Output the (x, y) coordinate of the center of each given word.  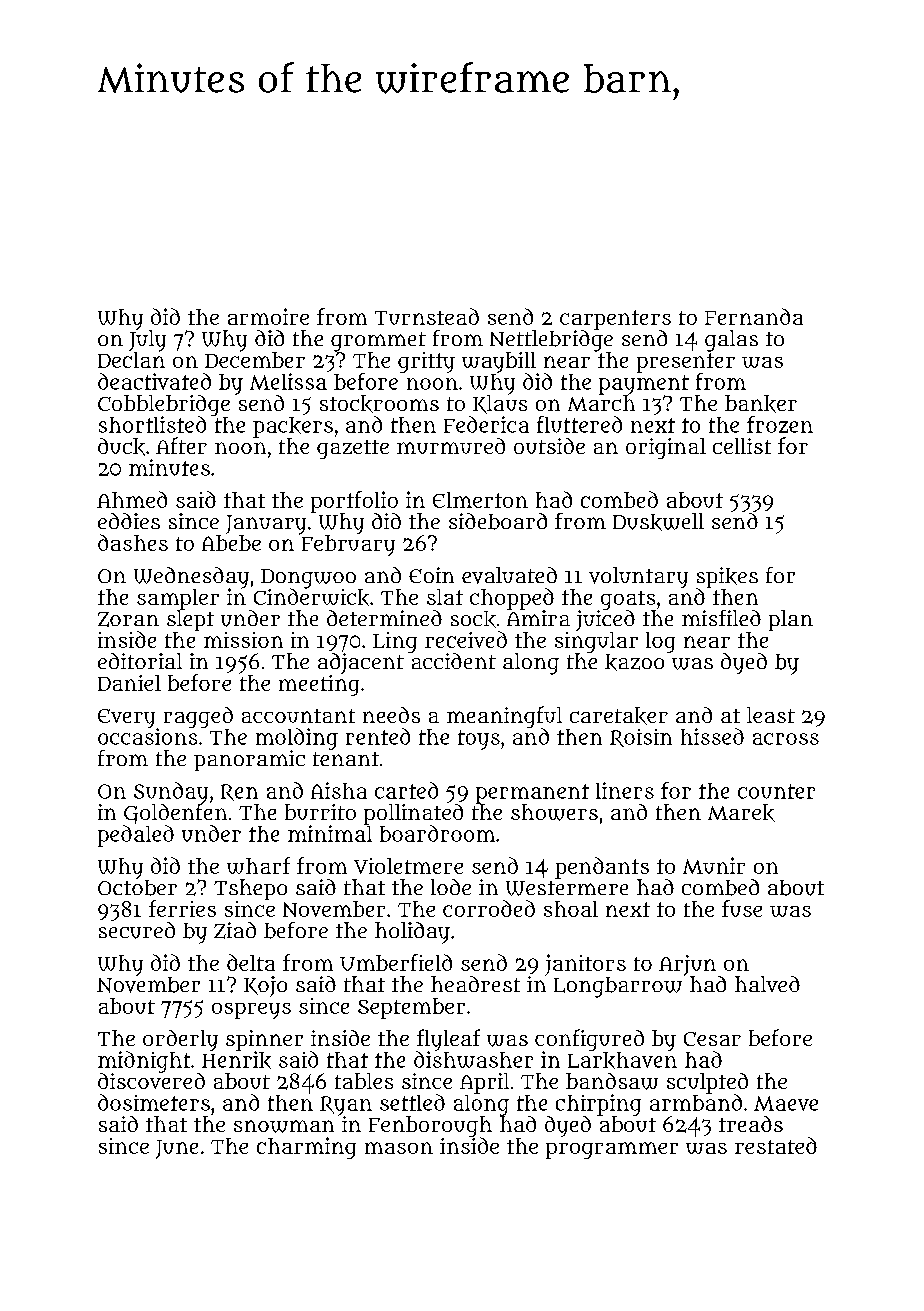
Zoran (128, 619)
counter (776, 791)
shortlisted (152, 424)
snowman (284, 1126)
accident (454, 661)
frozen (780, 424)
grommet (378, 342)
